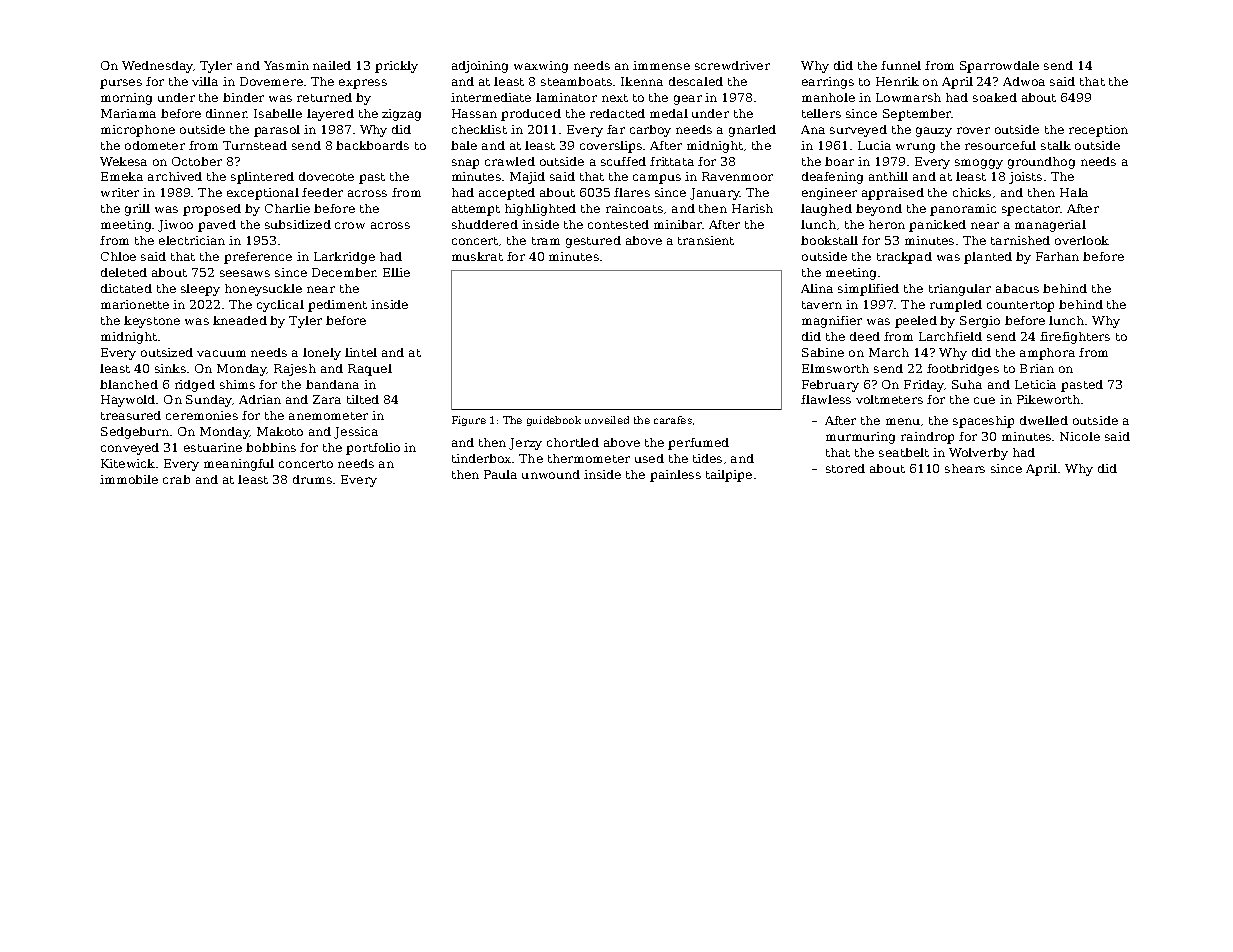 The height and width of the screenshot is (952, 1233). Describe the element at coordinates (361, 352) in the screenshot. I see `lintel` at that location.
